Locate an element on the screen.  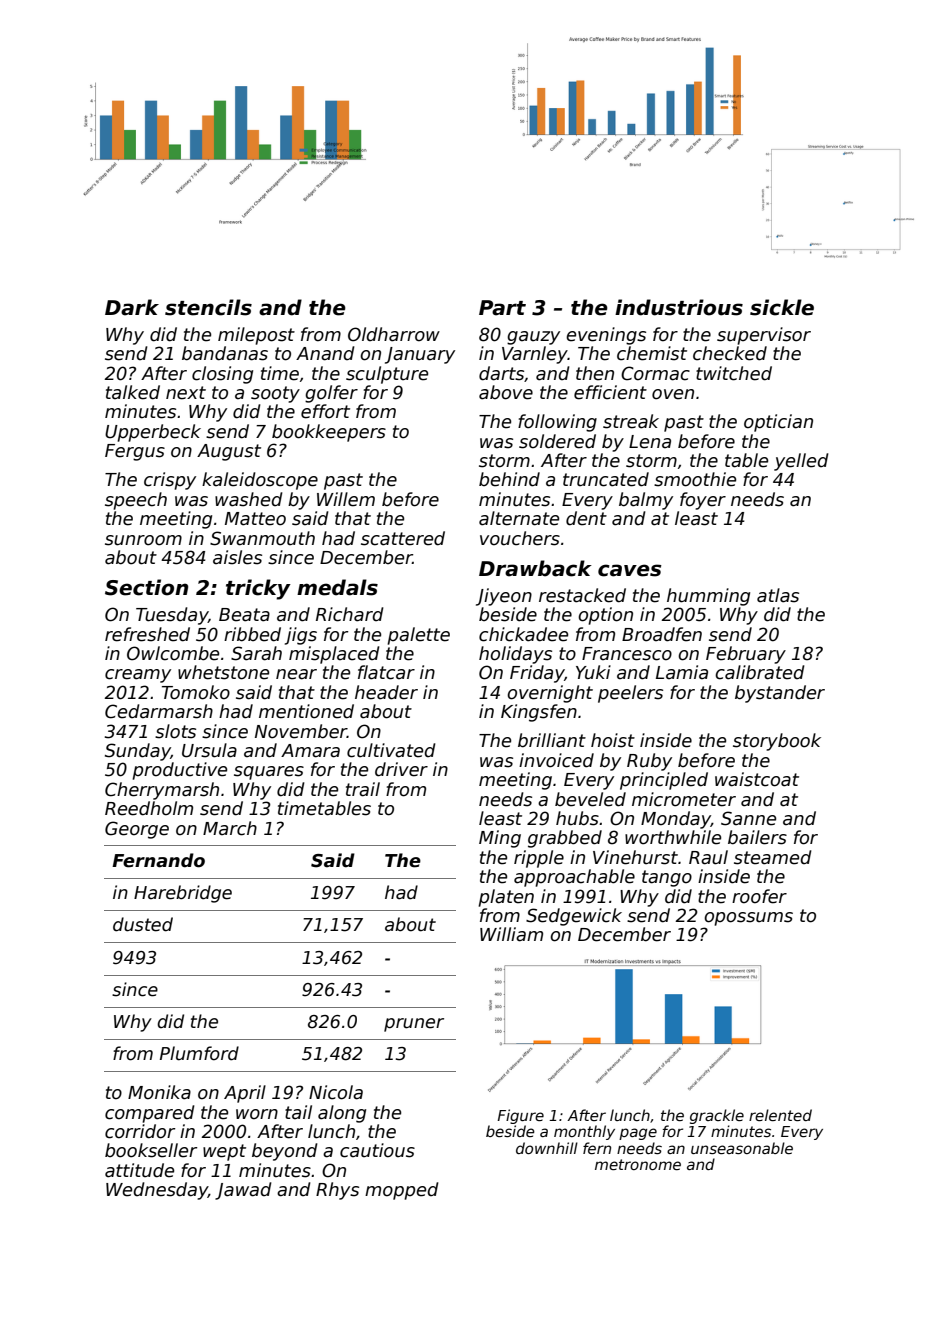
trail is located at coordinates (363, 789).
